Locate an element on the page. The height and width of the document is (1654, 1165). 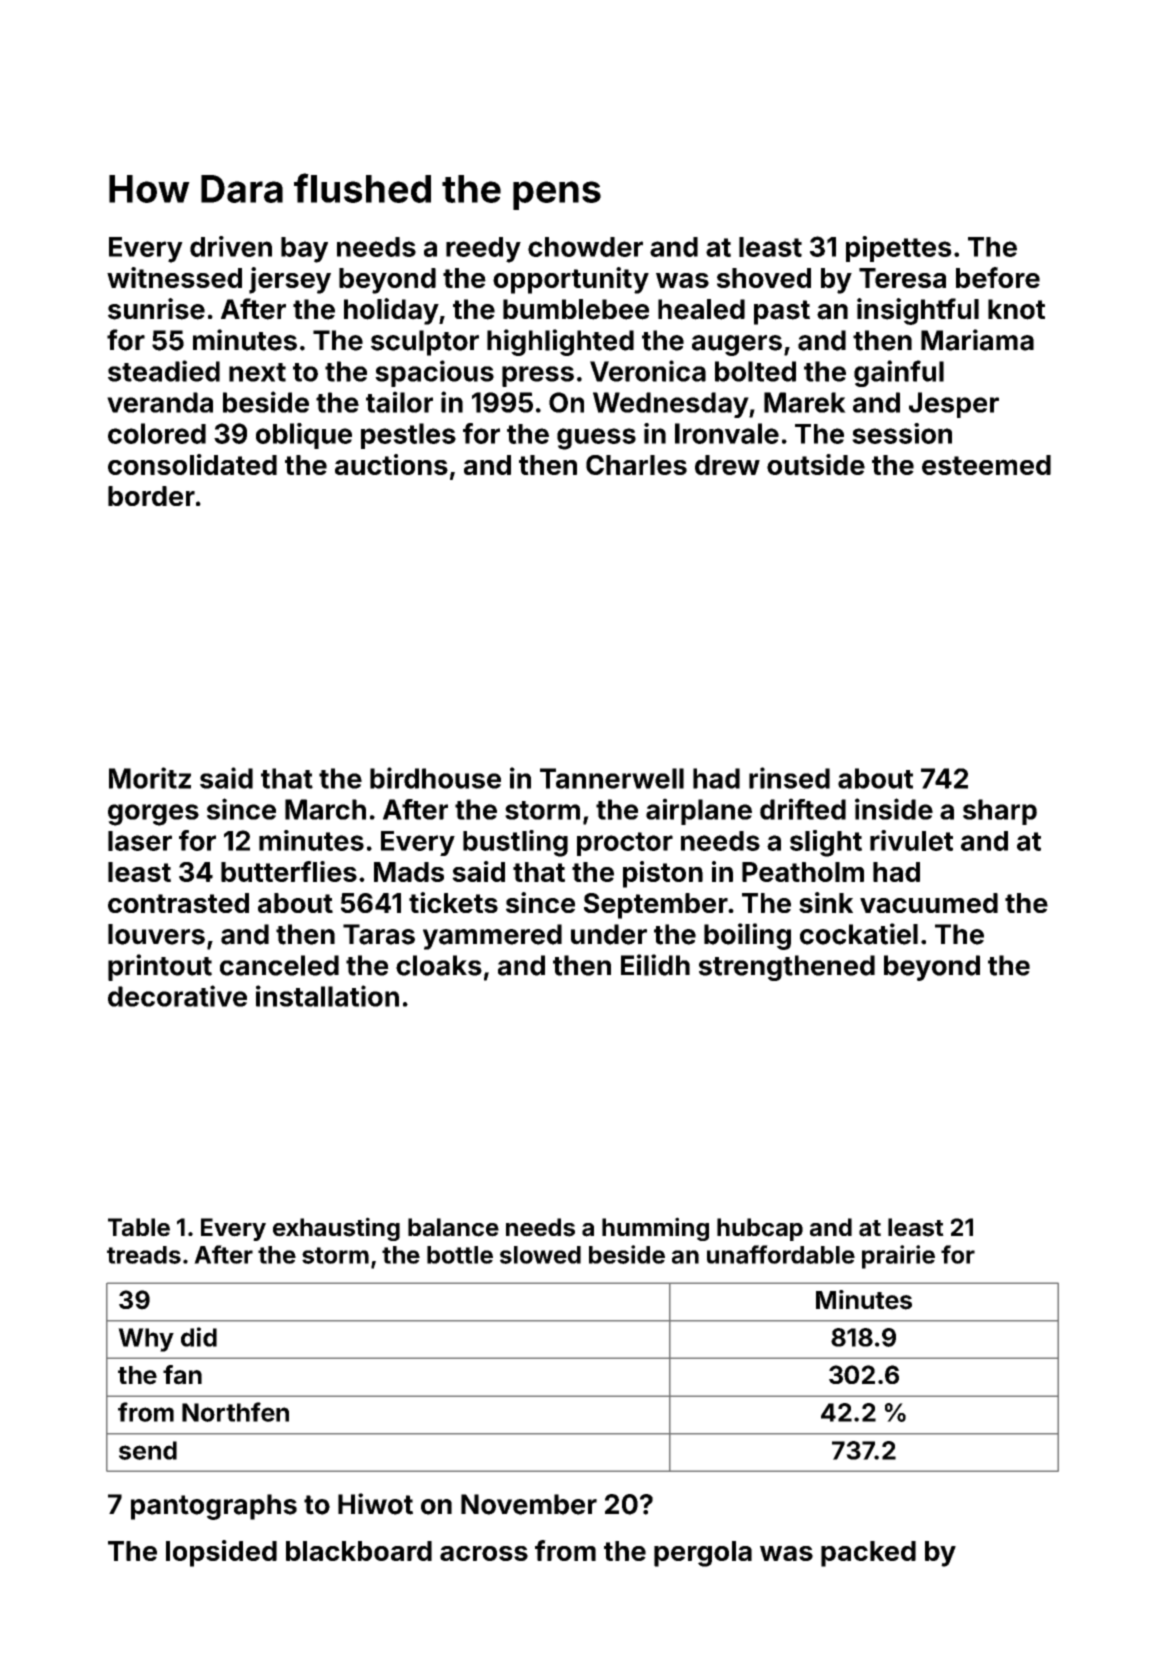
balance is located at coordinates (453, 1227).
